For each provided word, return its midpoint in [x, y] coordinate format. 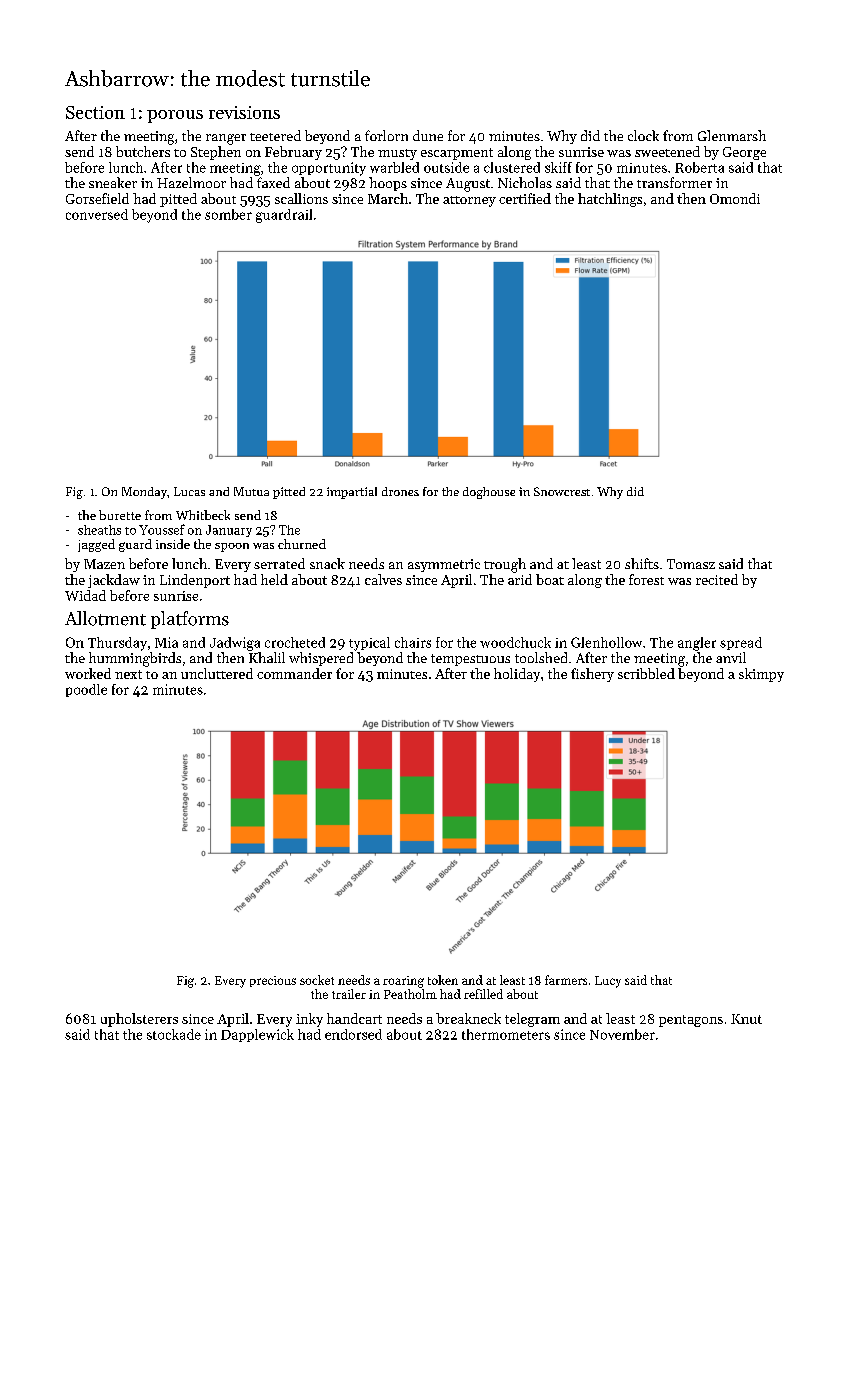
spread [741, 643]
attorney [469, 201]
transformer [674, 182]
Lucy [608, 982]
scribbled [646, 673]
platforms [190, 620]
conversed [97, 214]
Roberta [699, 167]
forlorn [386, 135]
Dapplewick [257, 1035]
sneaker [113, 182]
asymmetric [444, 565]
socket [317, 980]
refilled [483, 994]
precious [273, 981]
